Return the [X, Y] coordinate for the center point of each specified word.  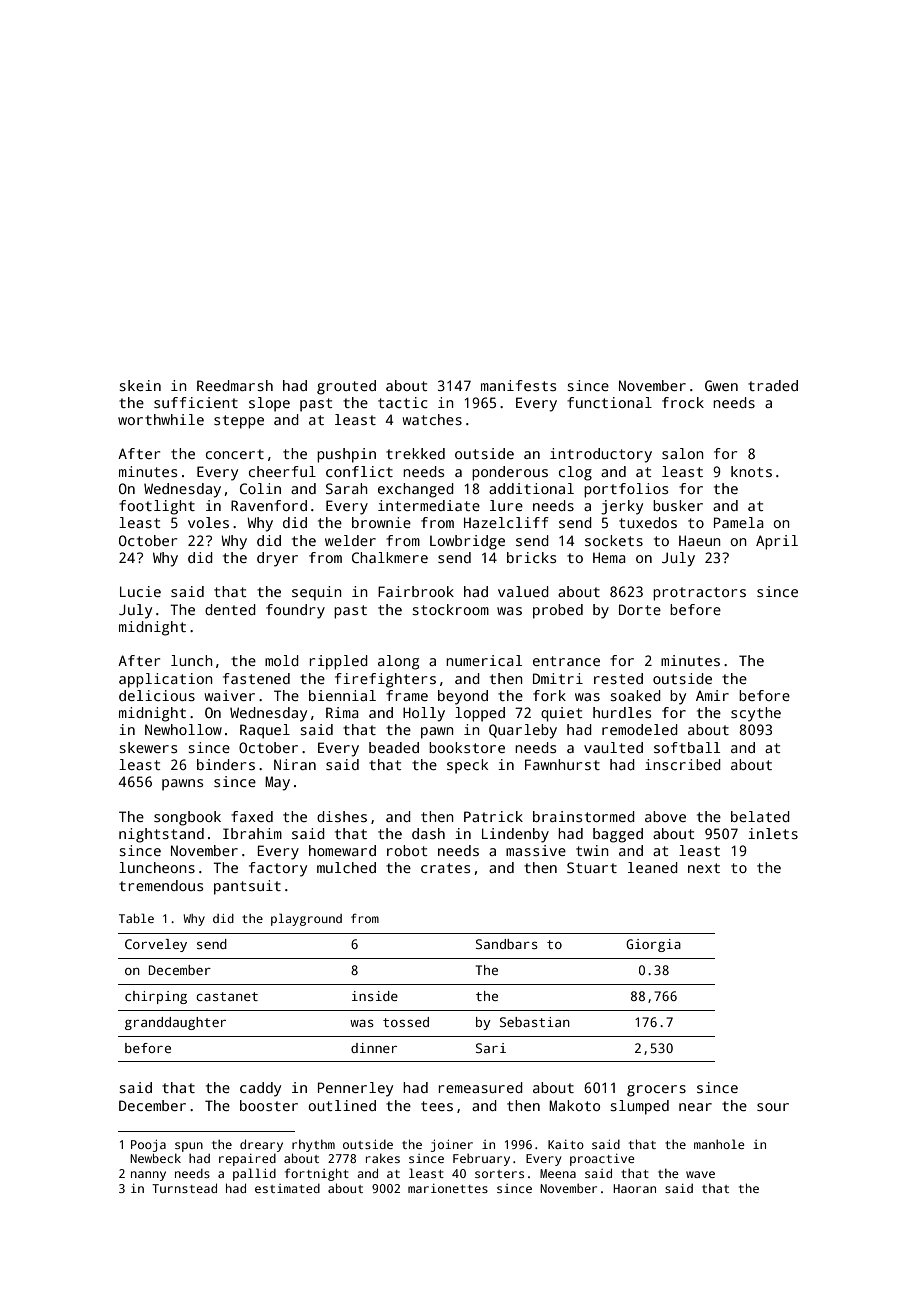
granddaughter [175, 1023]
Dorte [640, 609]
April [777, 542]
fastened [256, 678]
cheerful [282, 471]
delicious [157, 695]
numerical [484, 660]
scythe [756, 714]
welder [350, 540]
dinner [374, 1048]
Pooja [148, 1146]
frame [407, 695]
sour [773, 1107]
